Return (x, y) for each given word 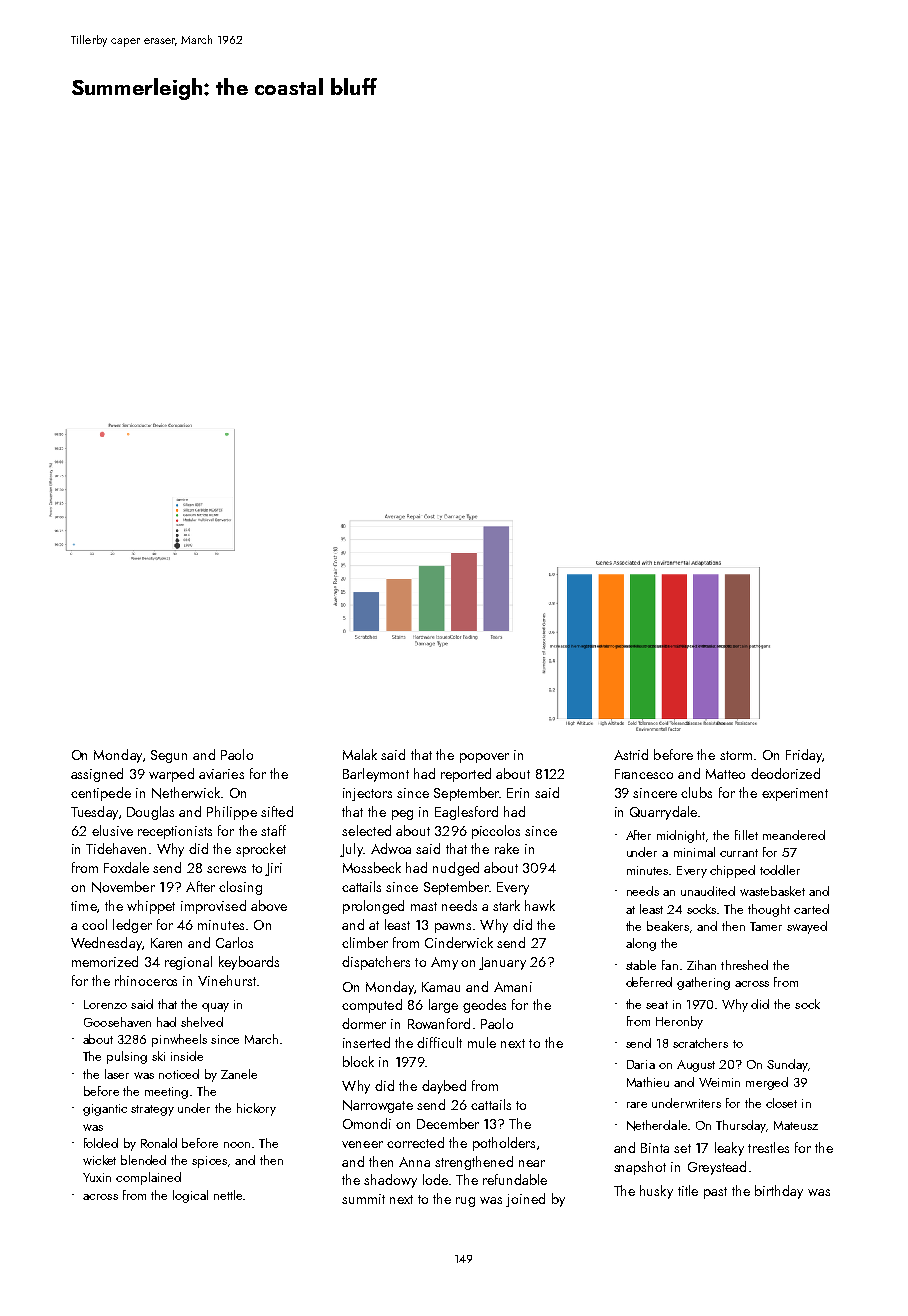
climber (365, 942)
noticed (179, 1074)
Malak (360, 754)
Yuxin (97, 1177)
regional (188, 963)
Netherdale (657, 1125)
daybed (444, 1087)
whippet (151, 907)
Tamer (766, 926)
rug (465, 1202)
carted (811, 909)
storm (736, 755)
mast (424, 906)
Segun (169, 756)
